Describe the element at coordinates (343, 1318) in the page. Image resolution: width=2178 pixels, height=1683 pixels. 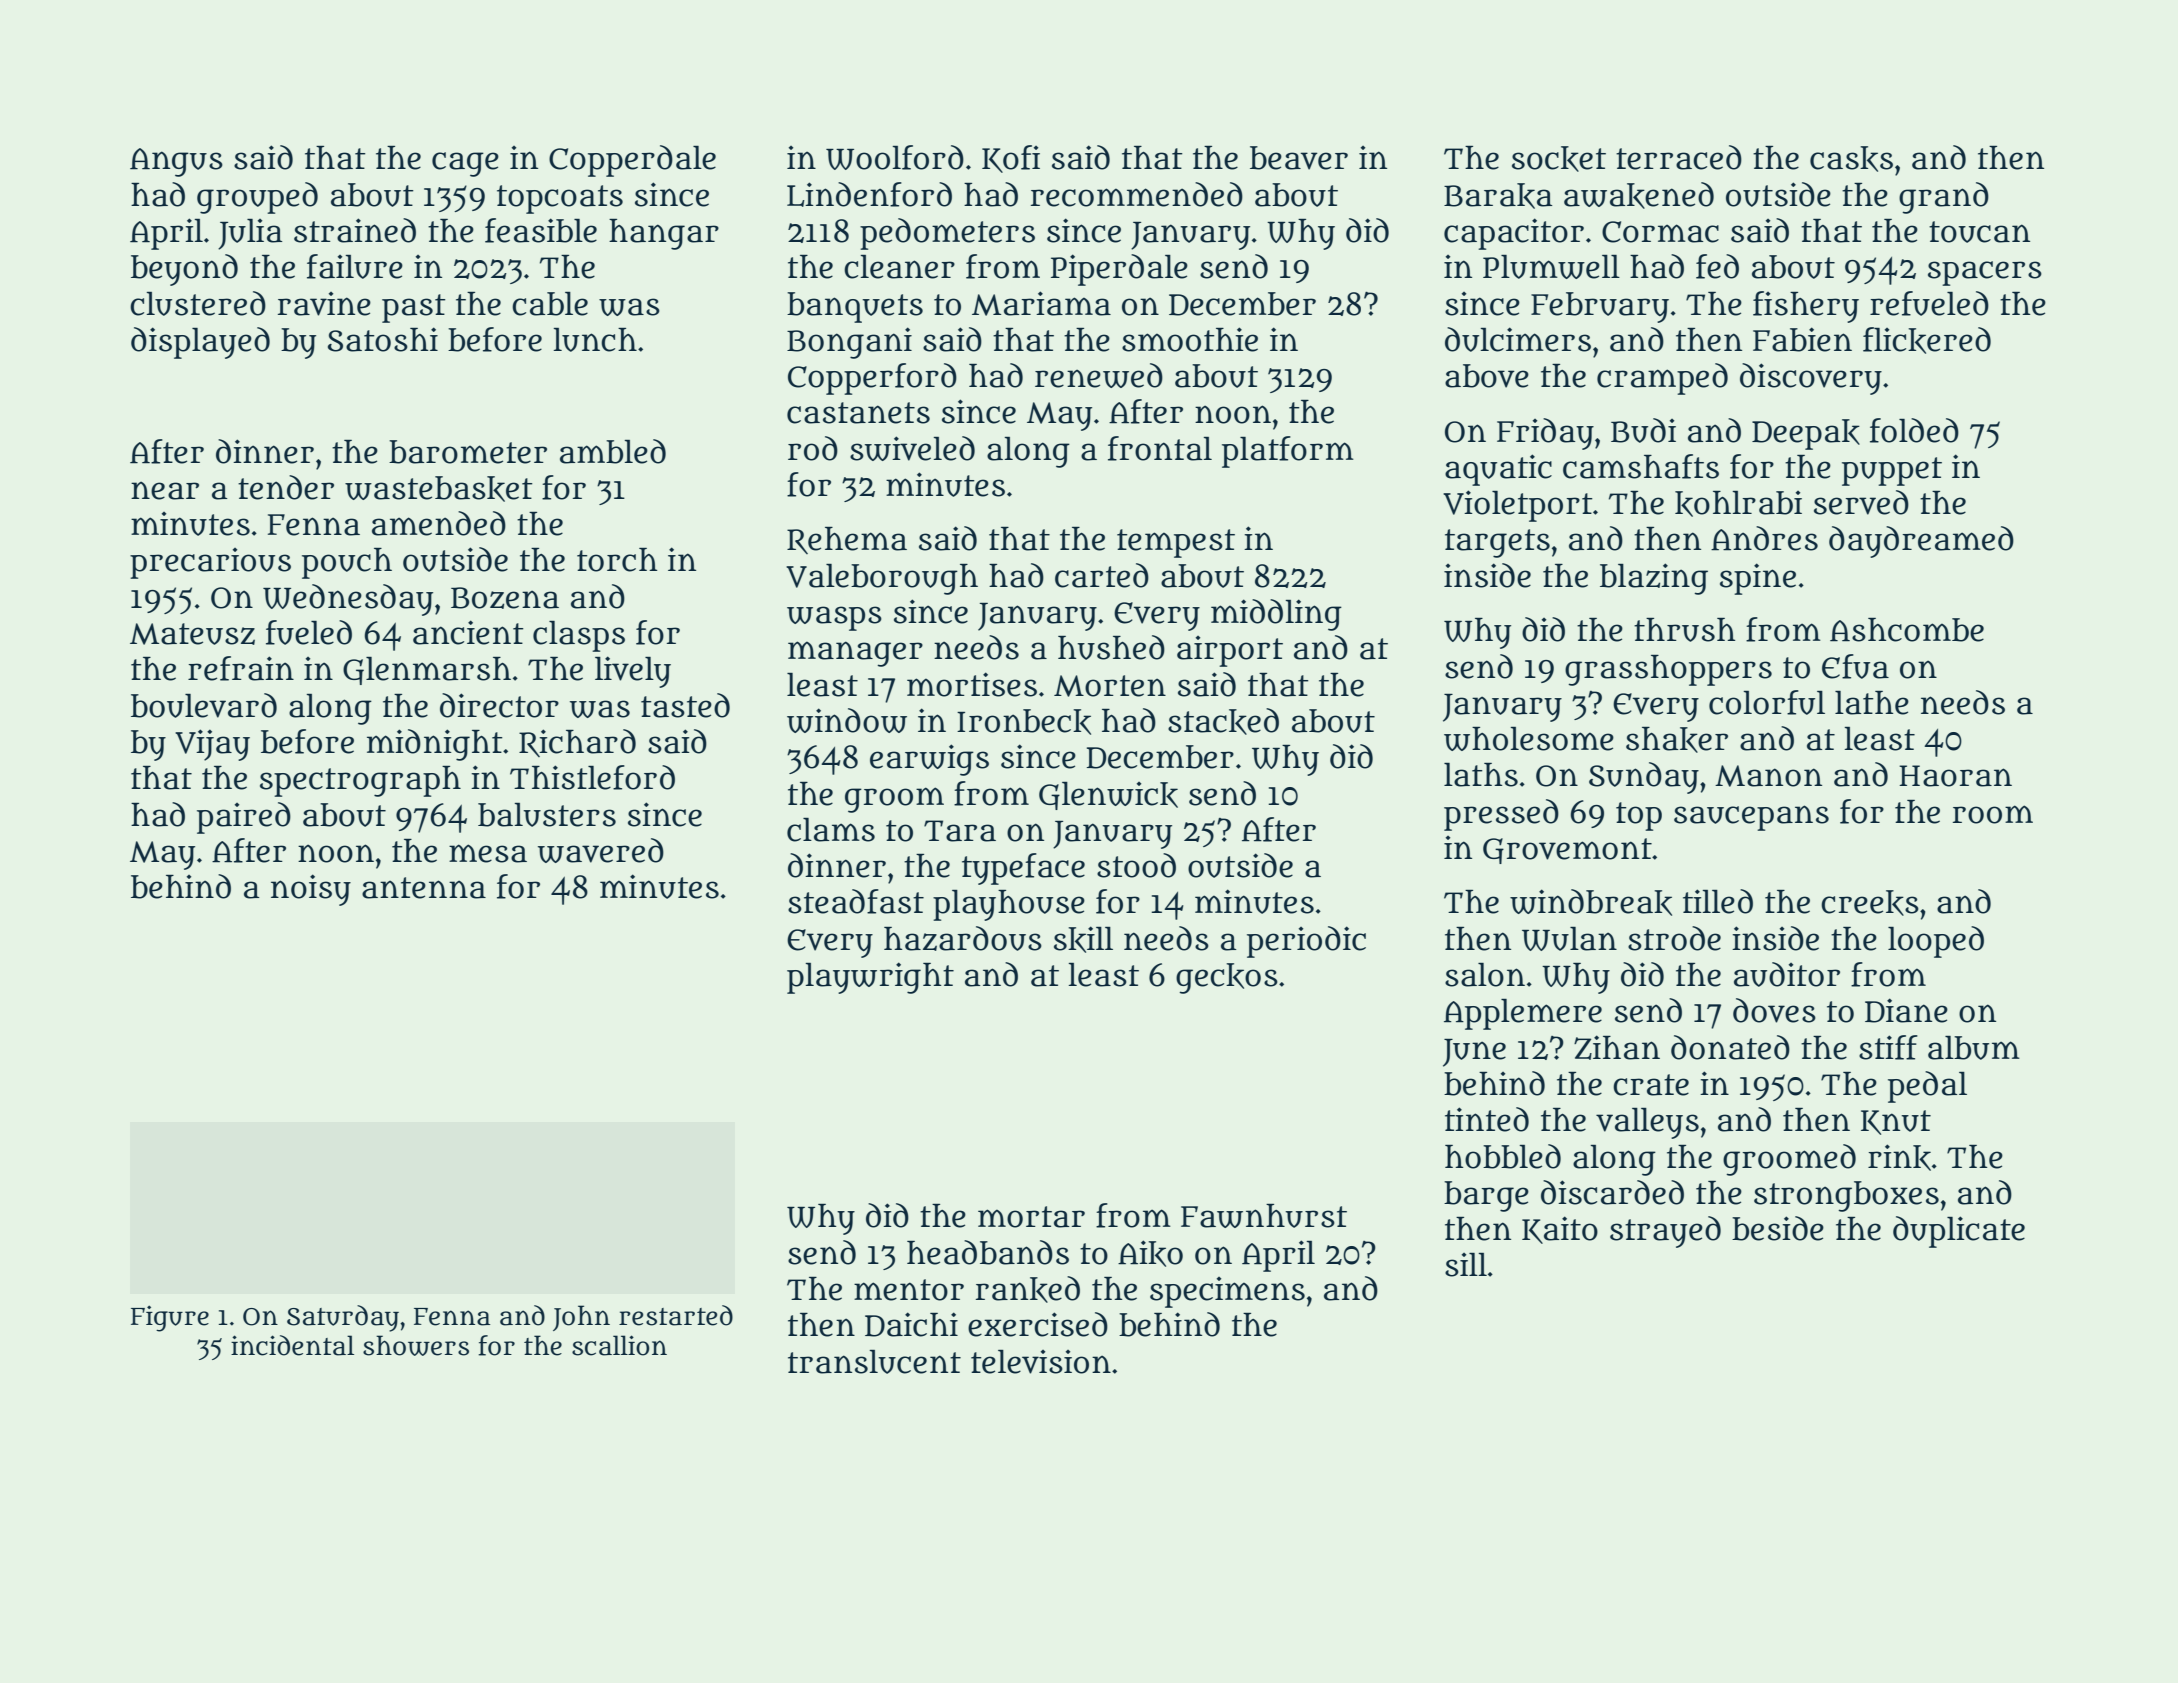
I see `Saturday` at that location.
